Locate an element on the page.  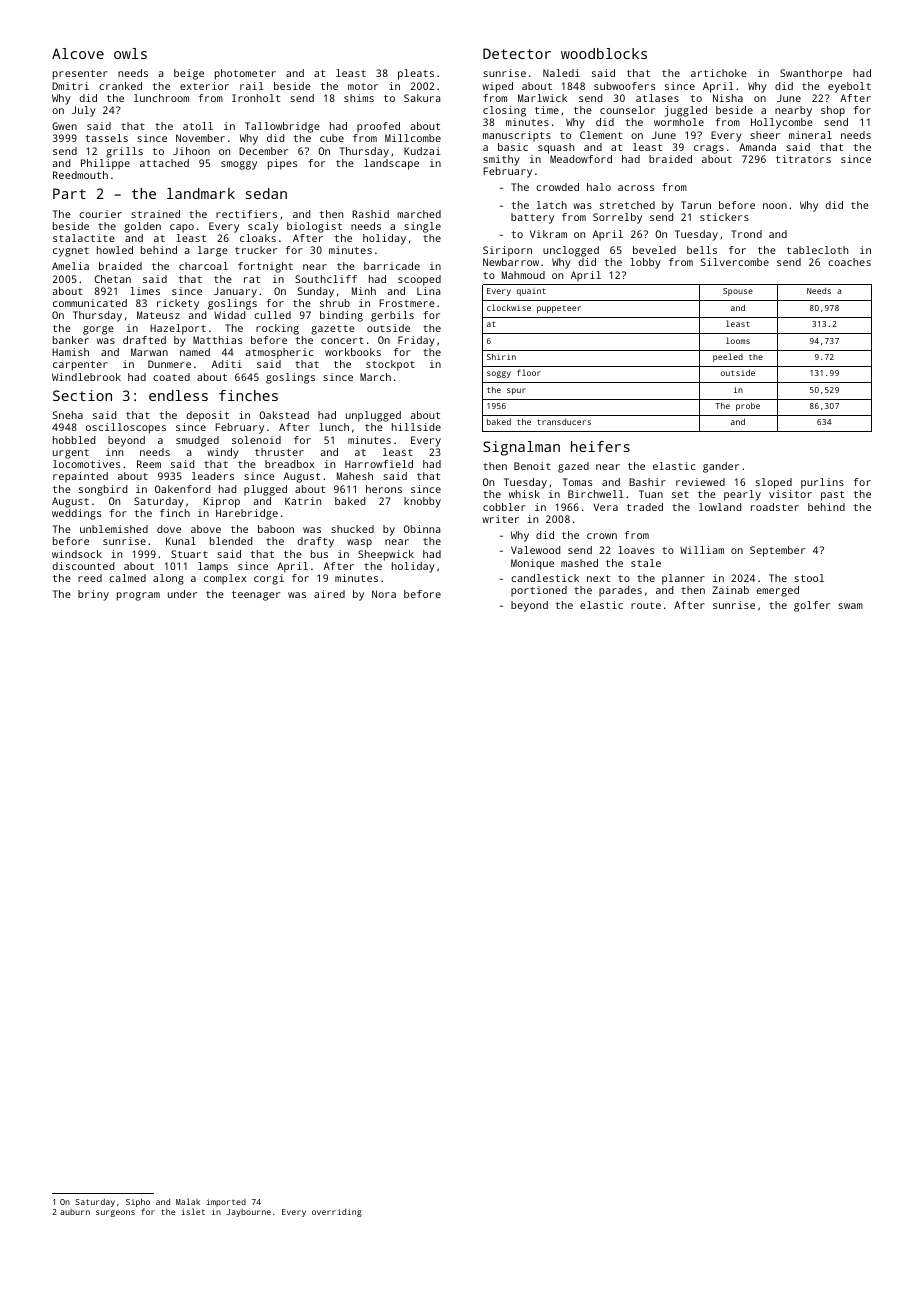
Signalman is located at coordinates (521, 448).
